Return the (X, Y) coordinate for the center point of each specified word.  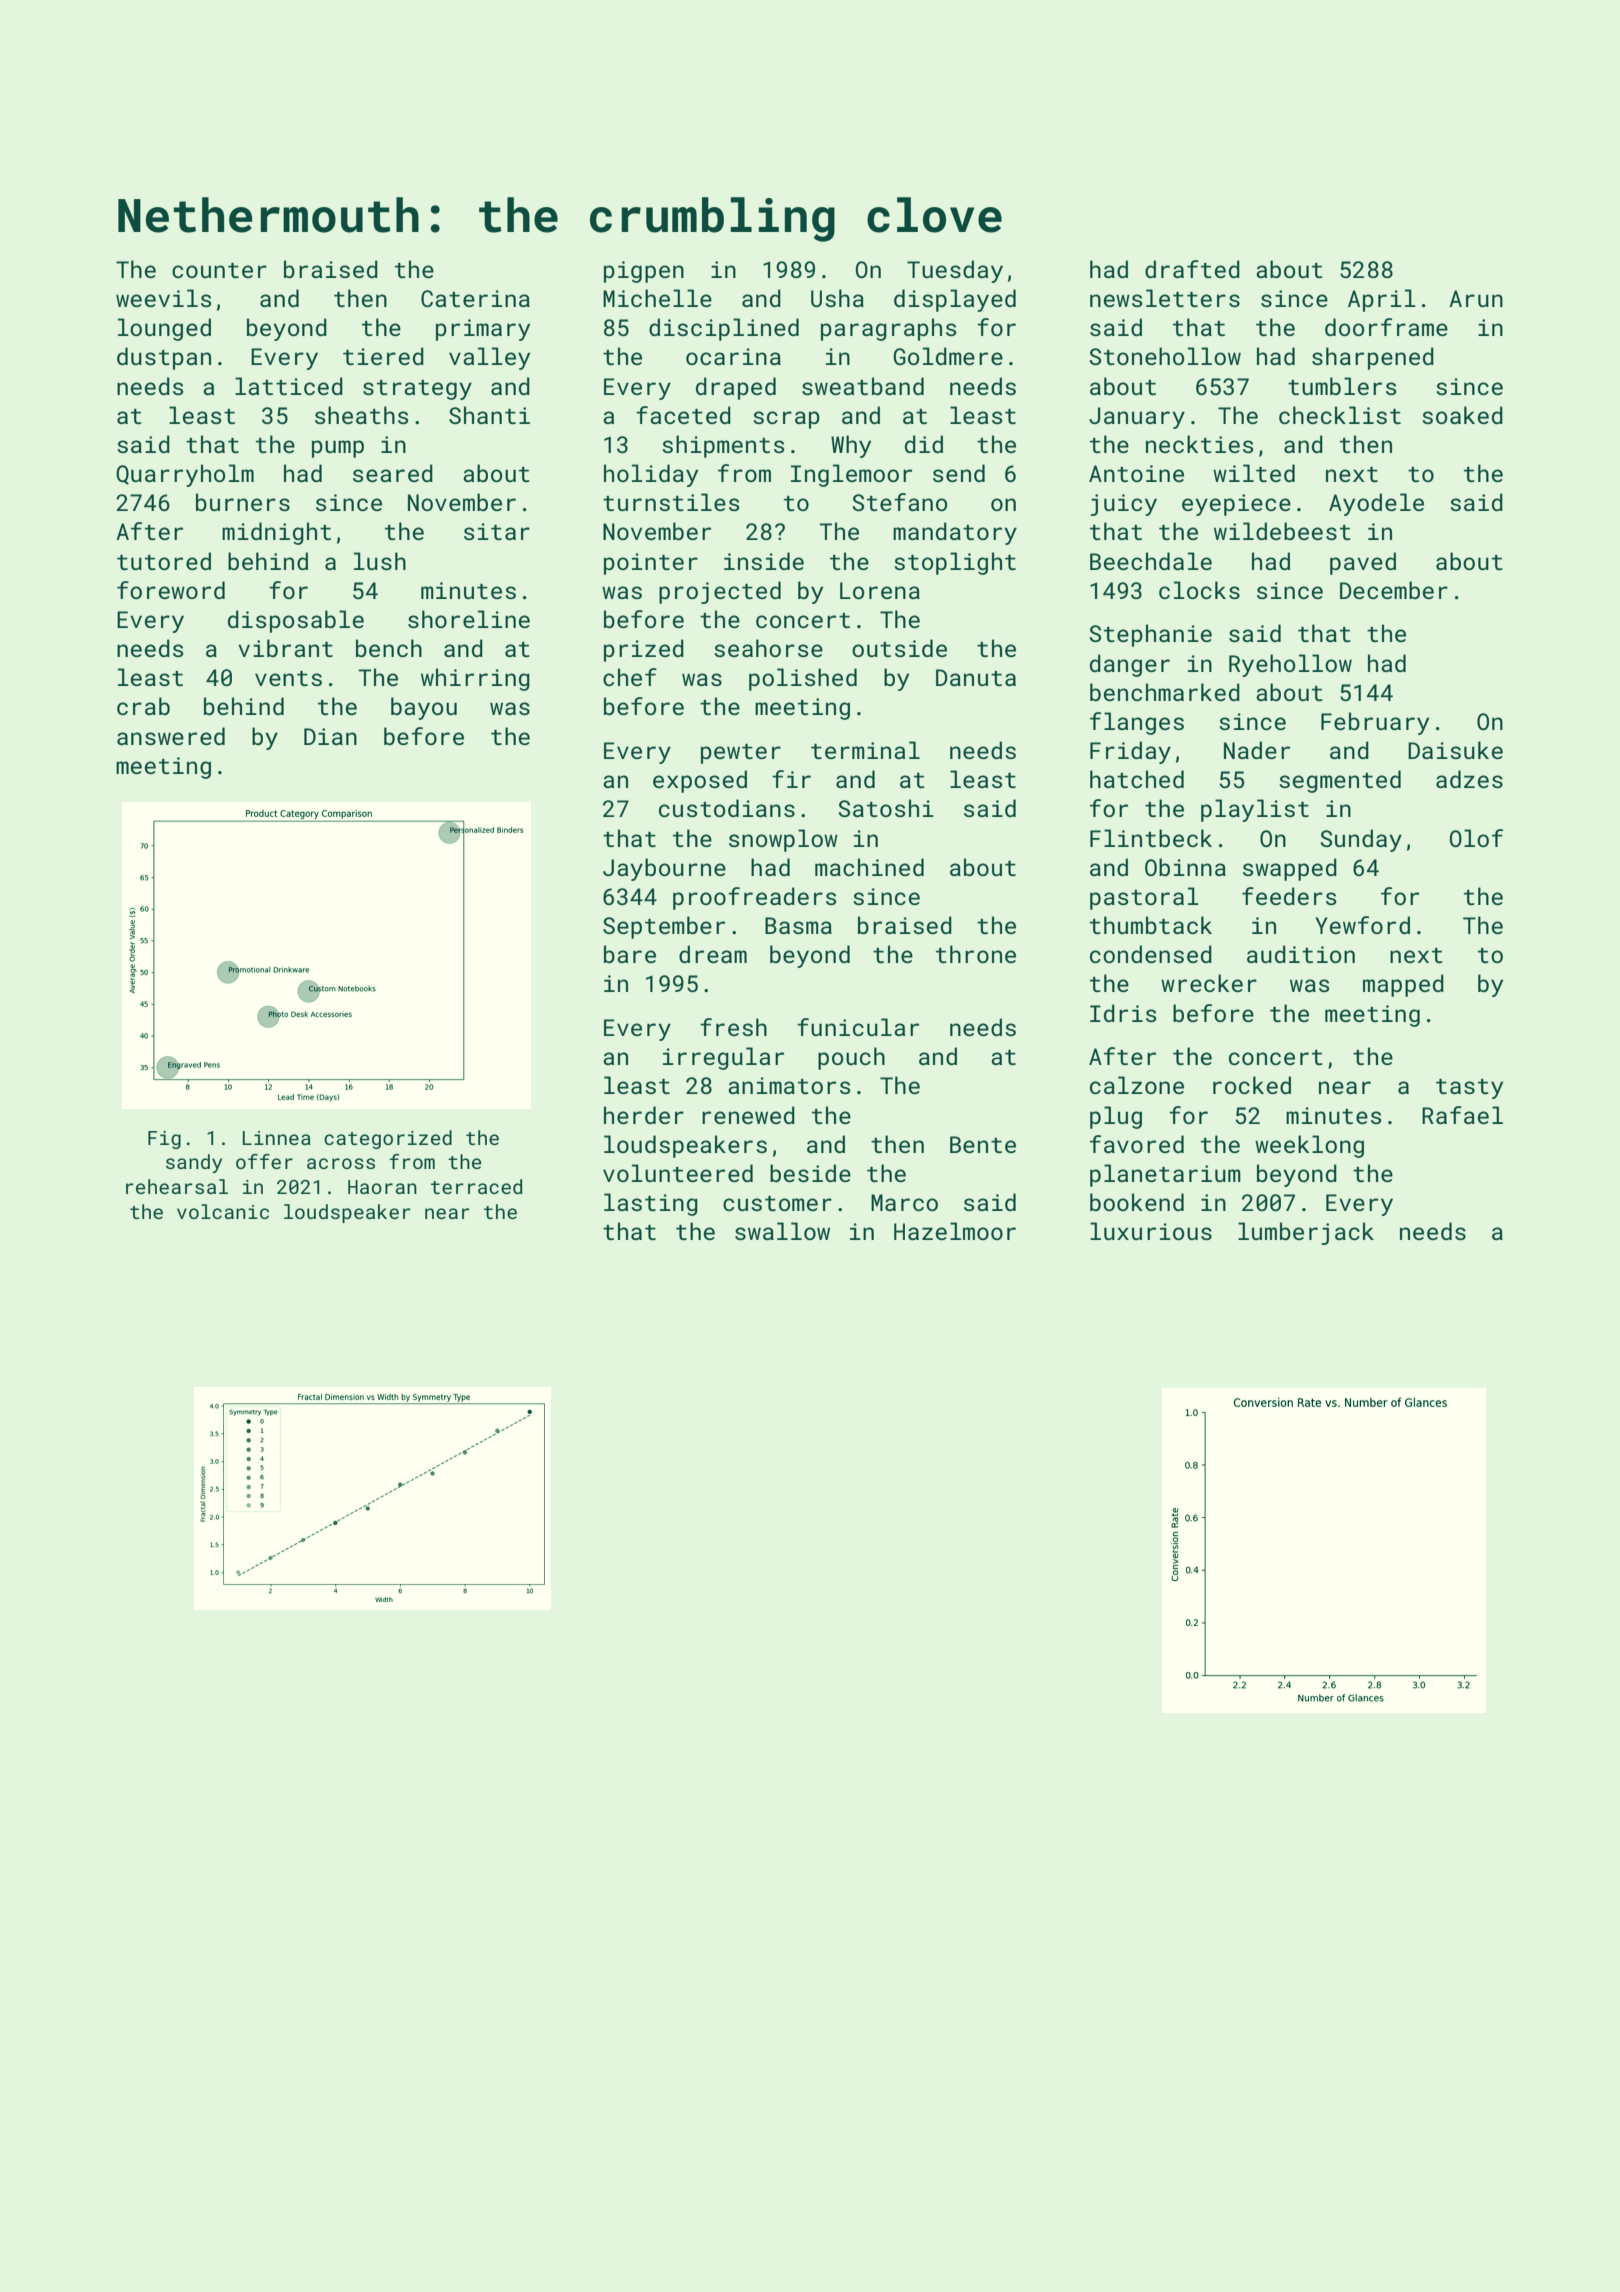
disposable (296, 621)
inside (764, 561)
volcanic (223, 1211)
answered (171, 736)
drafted (1192, 269)
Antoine (1136, 473)
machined (869, 867)
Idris (1123, 1013)
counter (219, 270)
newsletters (1165, 298)
